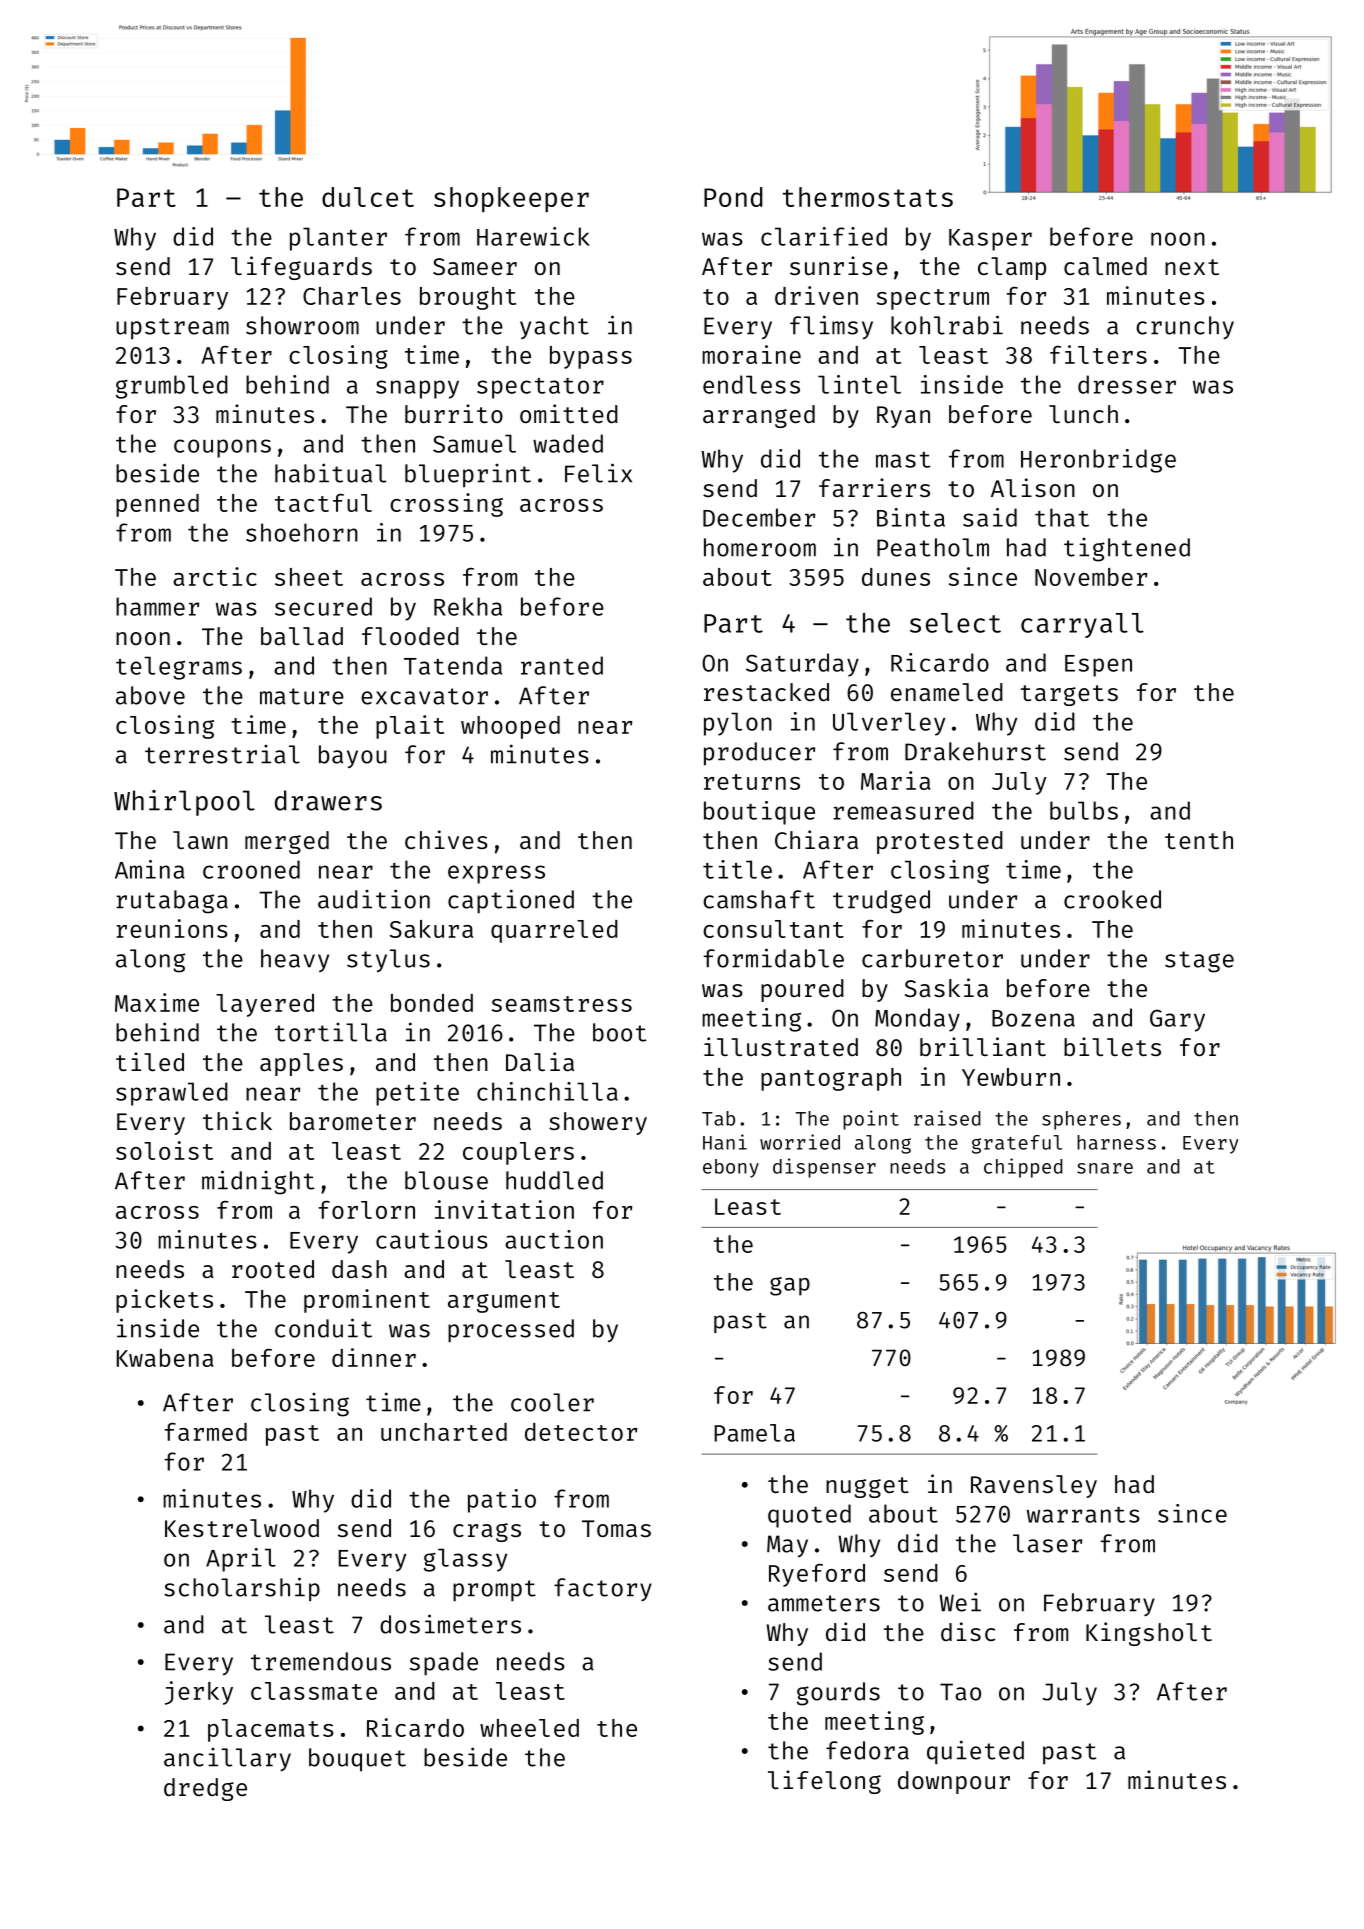  Describe the element at coordinates (838, 1694) in the image. I see `gourds` at that location.
